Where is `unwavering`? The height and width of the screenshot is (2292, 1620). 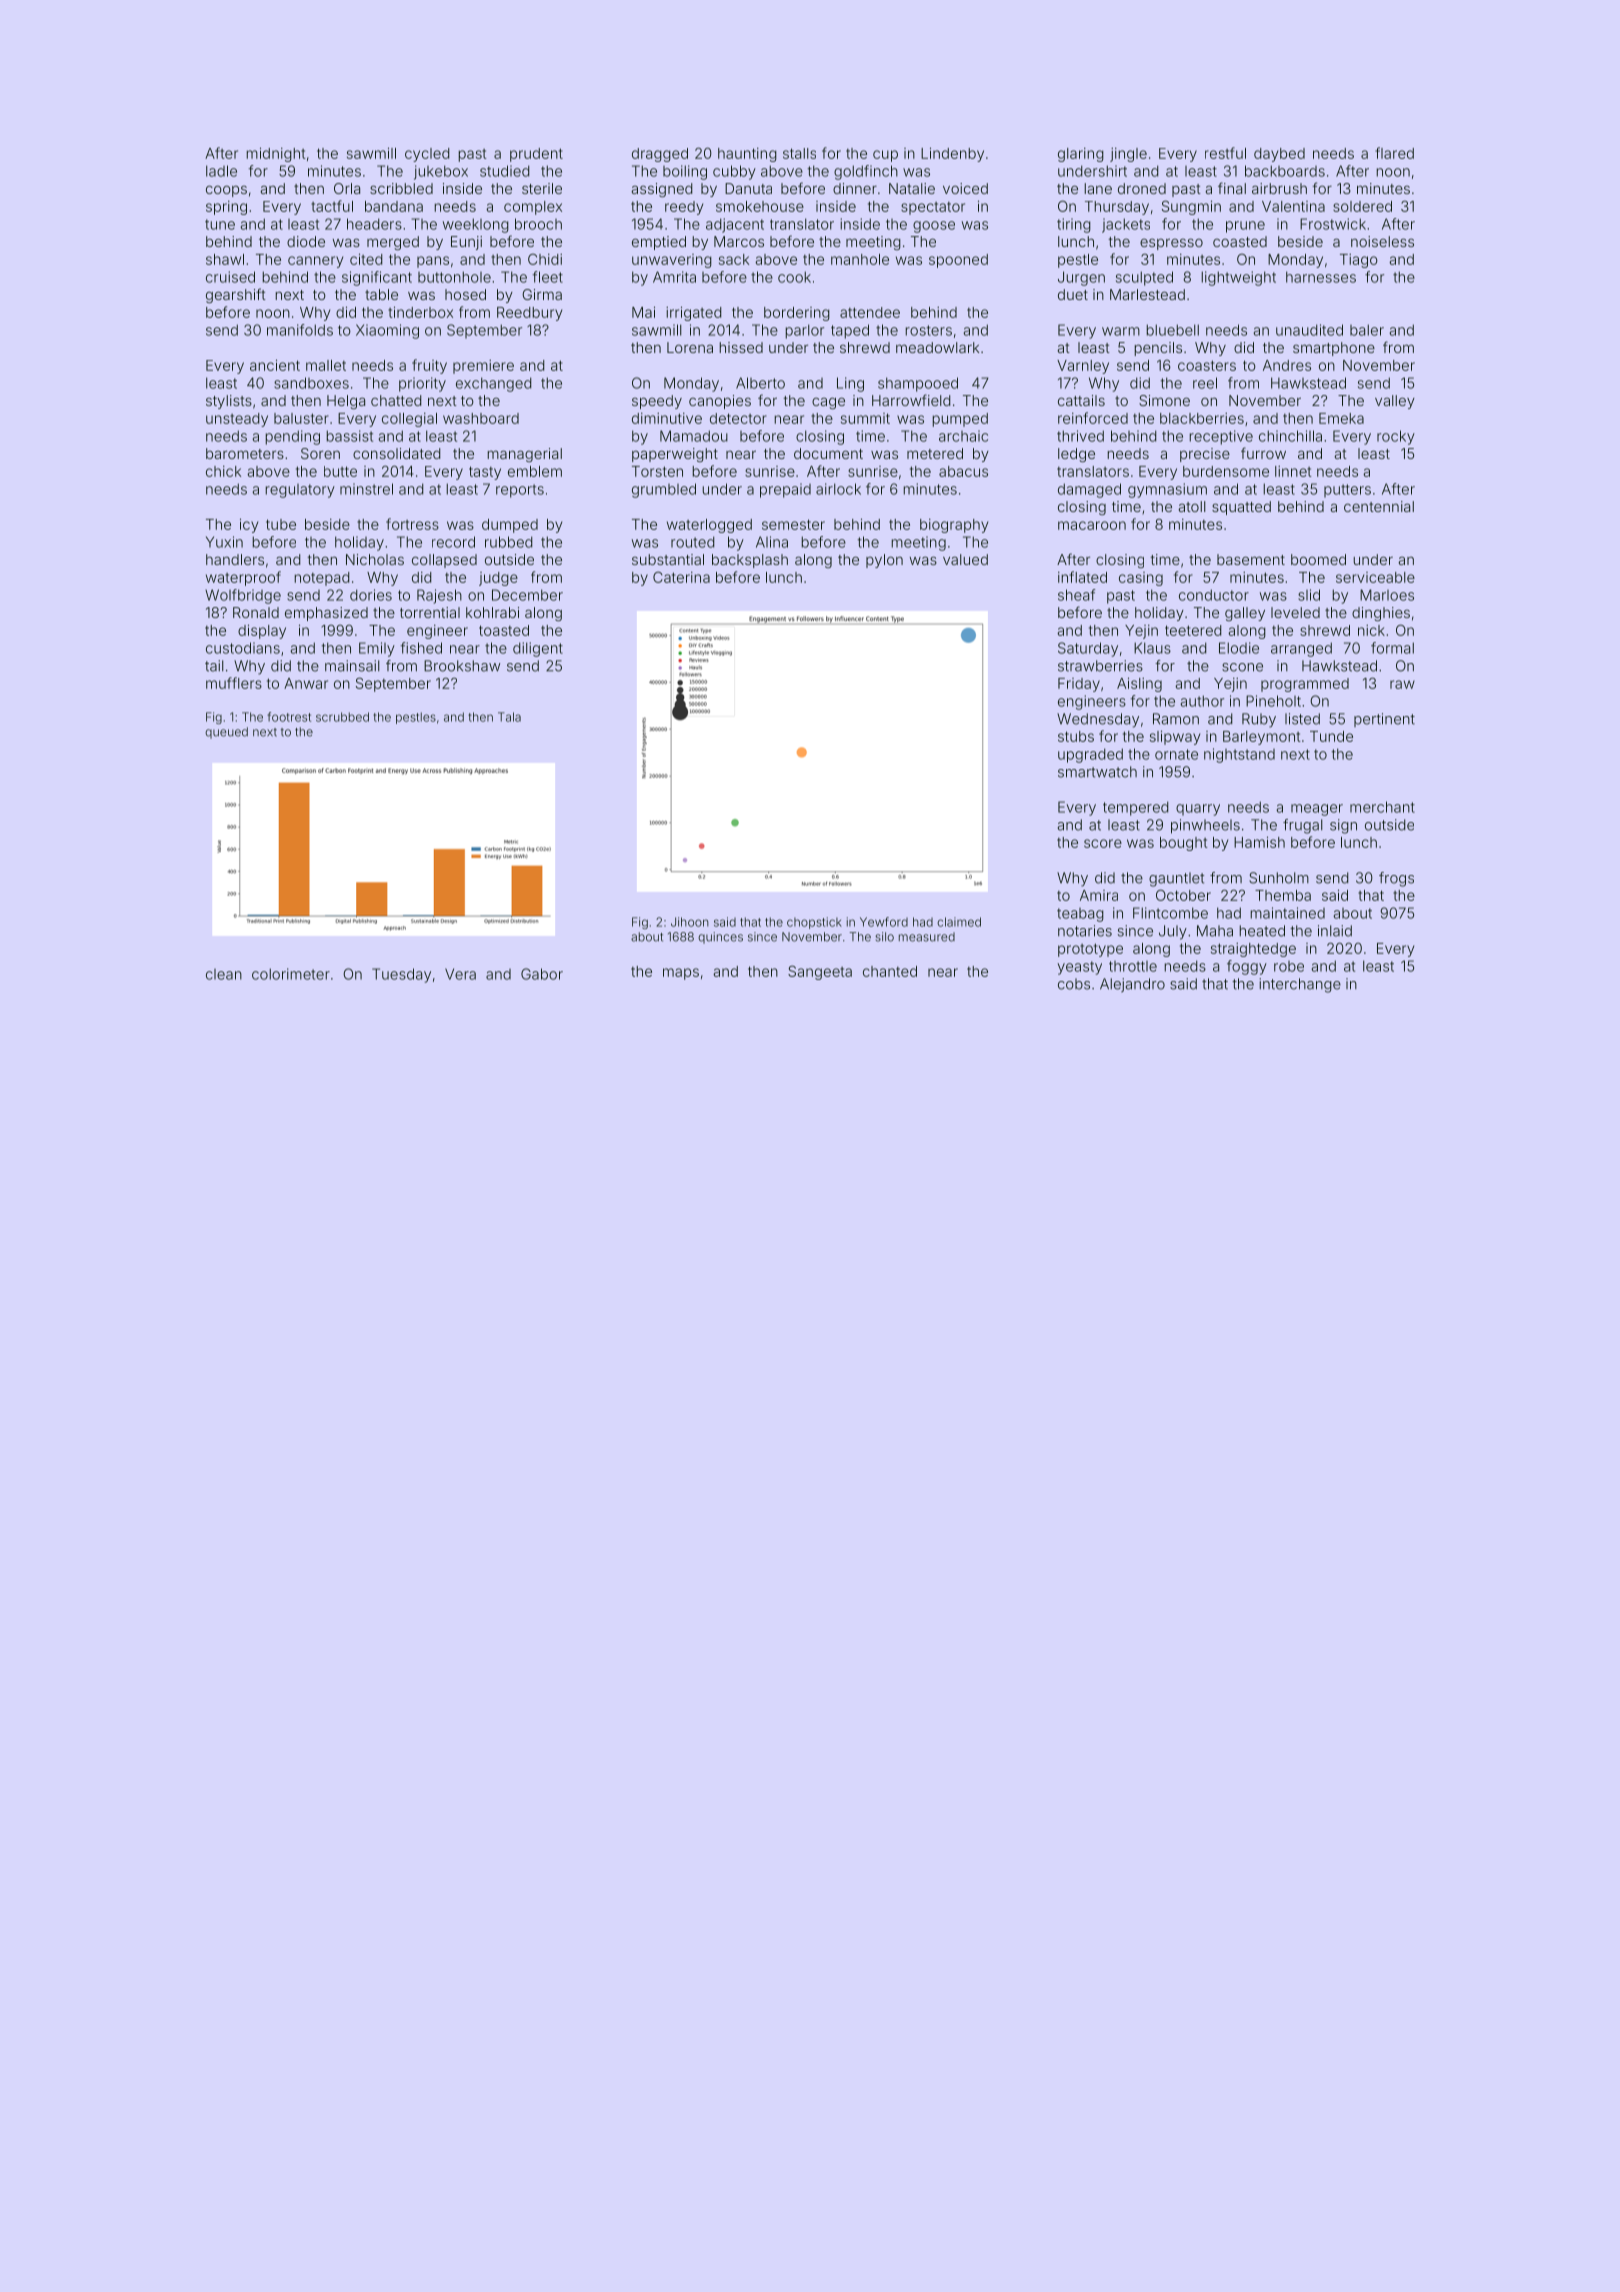
unwavering is located at coordinates (672, 261).
